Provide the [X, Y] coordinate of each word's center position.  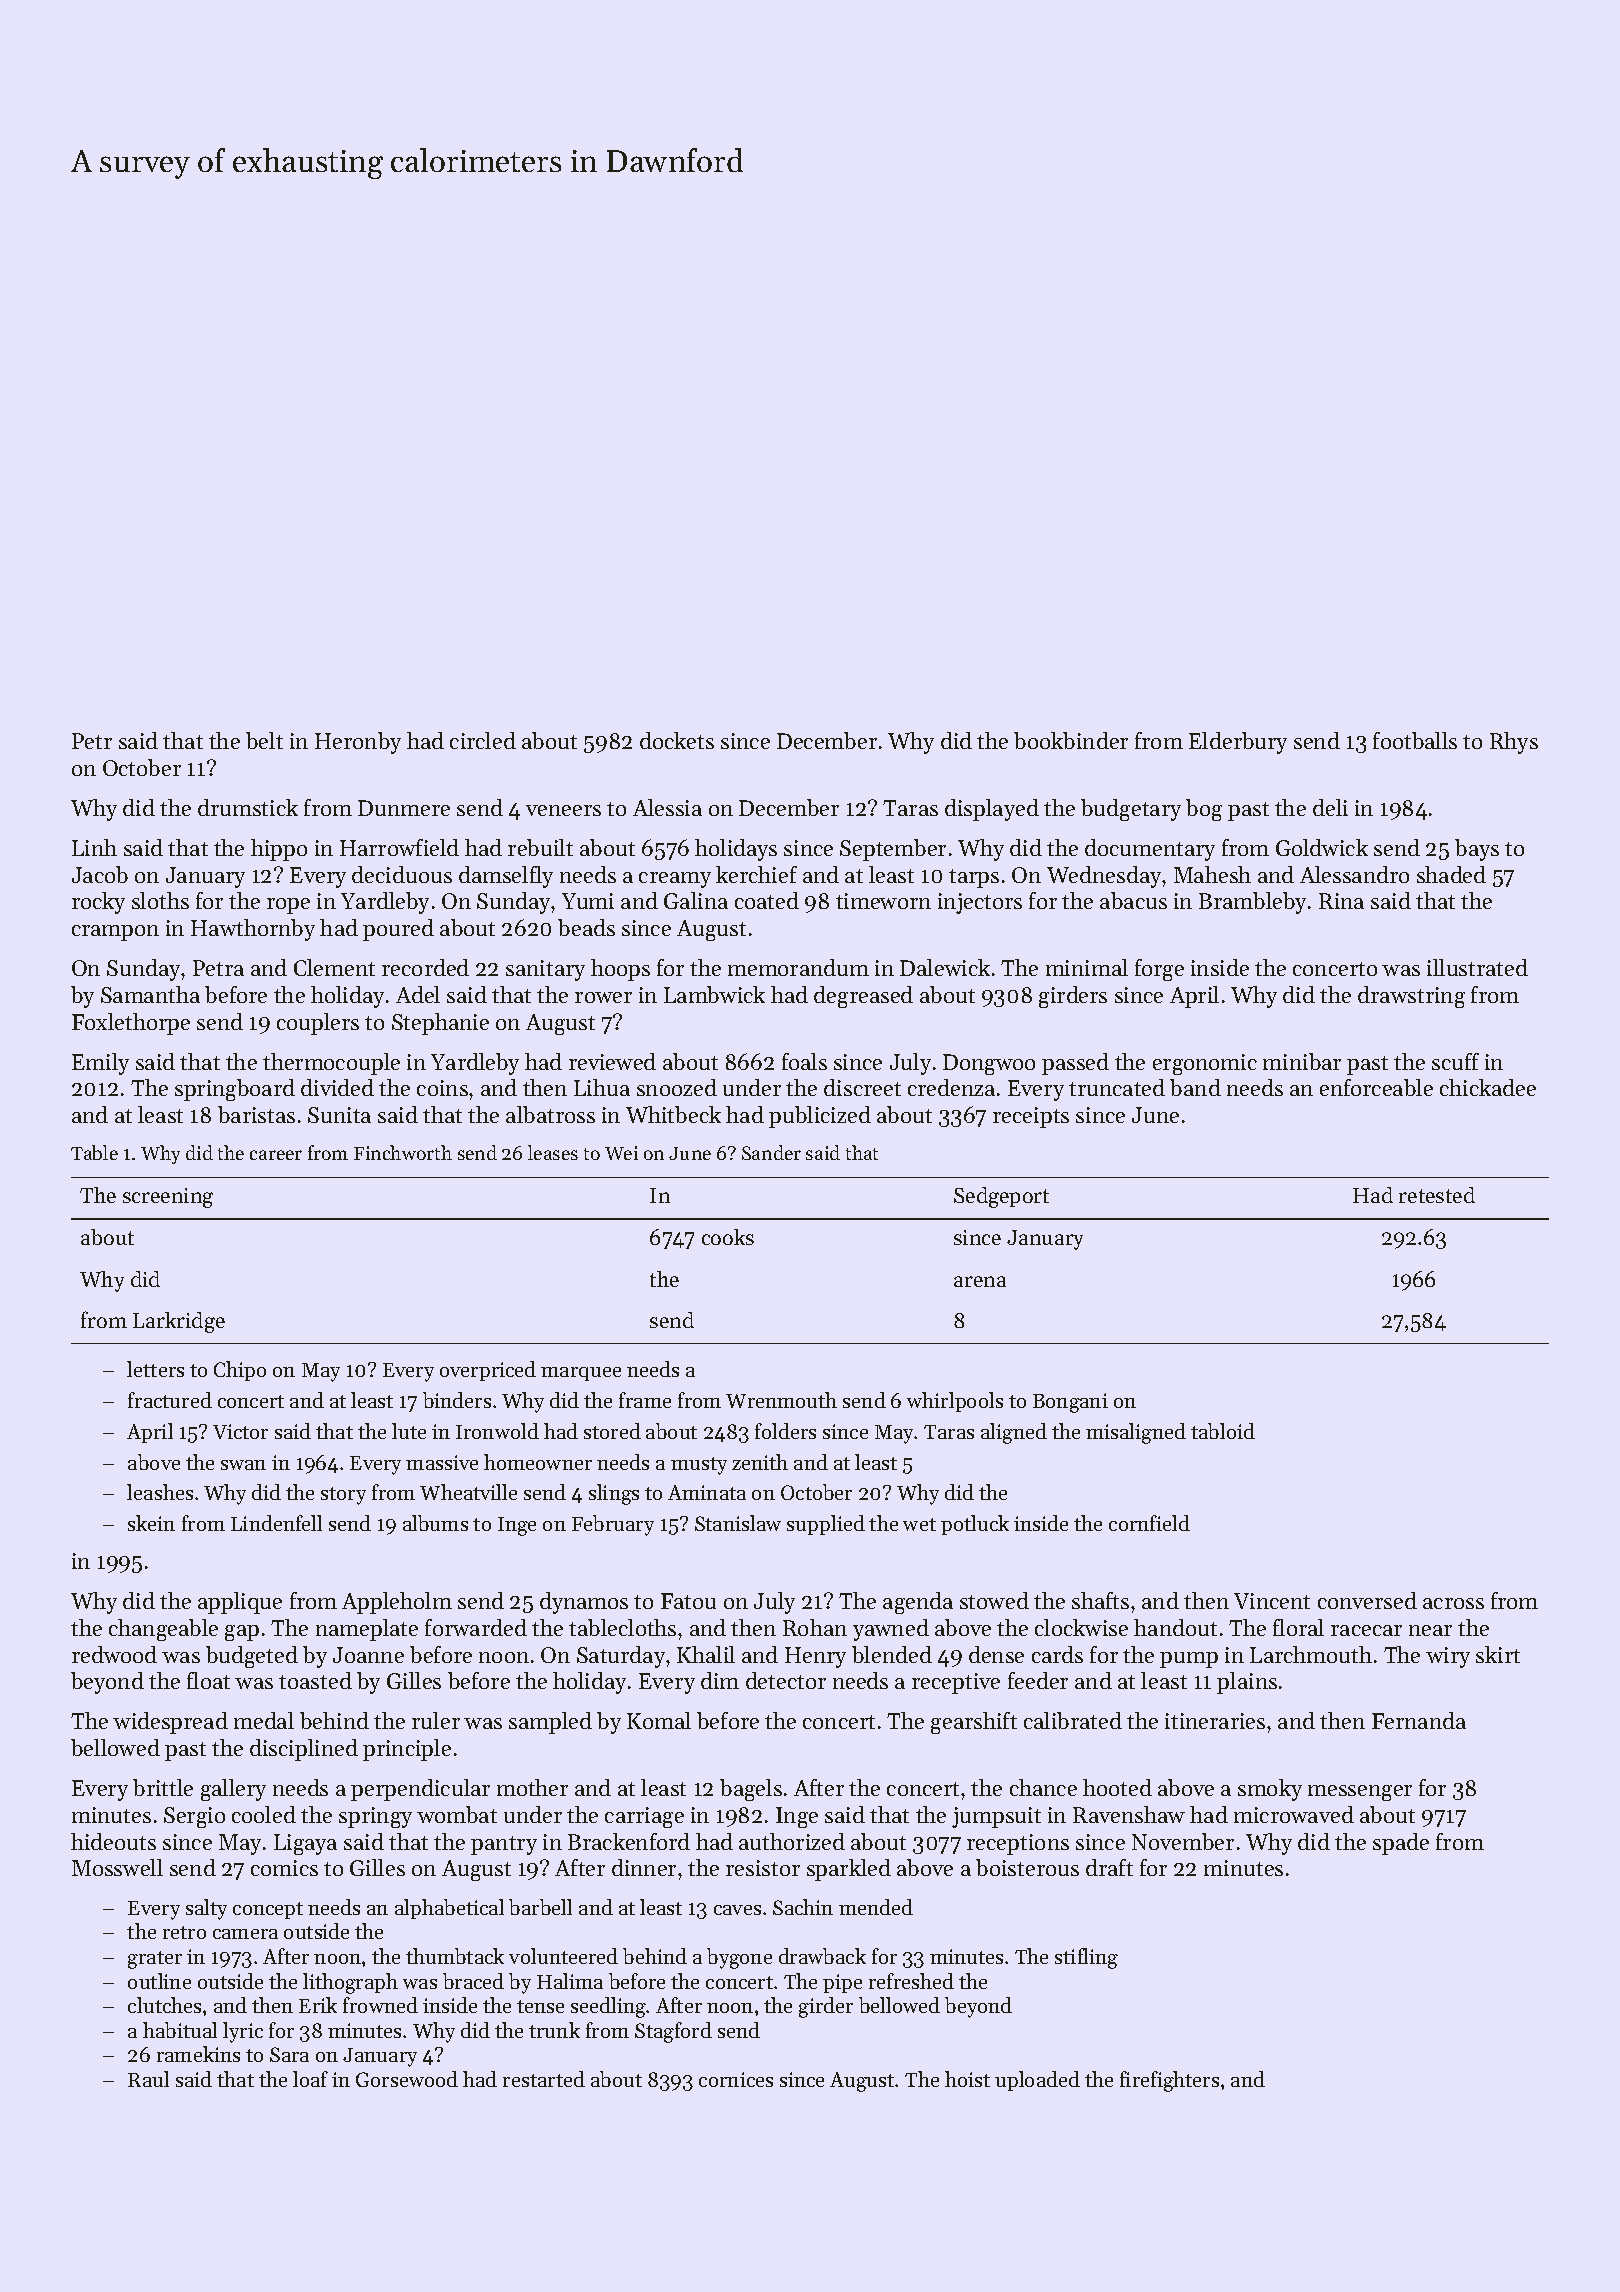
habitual [180, 2030]
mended [876, 1907]
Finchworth [403, 1152]
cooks [728, 1237]
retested [1437, 1195]
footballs [1415, 740]
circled [483, 740]
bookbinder [1071, 740]
